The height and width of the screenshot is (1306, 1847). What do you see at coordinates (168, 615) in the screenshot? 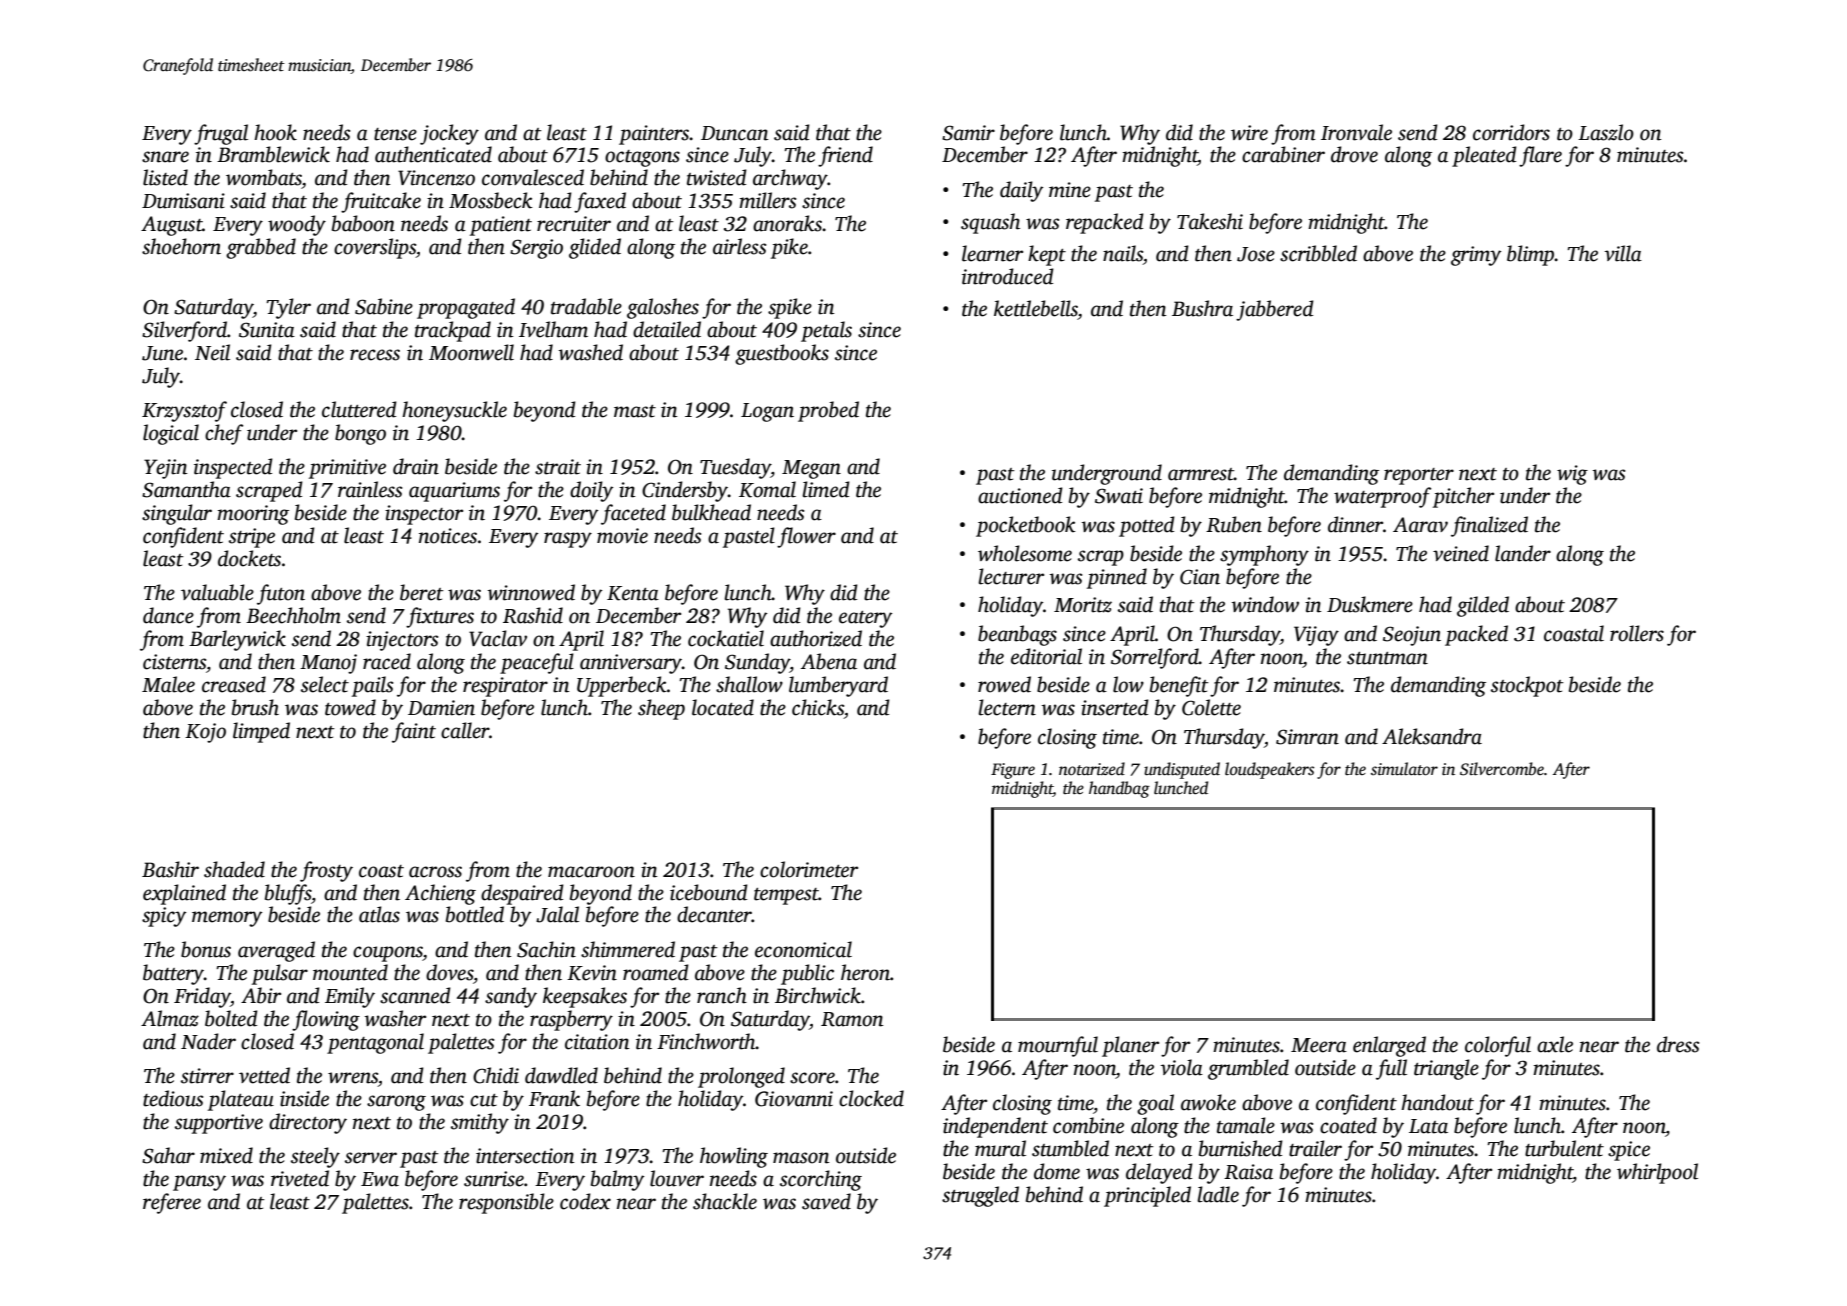
I see `dance` at bounding box center [168, 615].
